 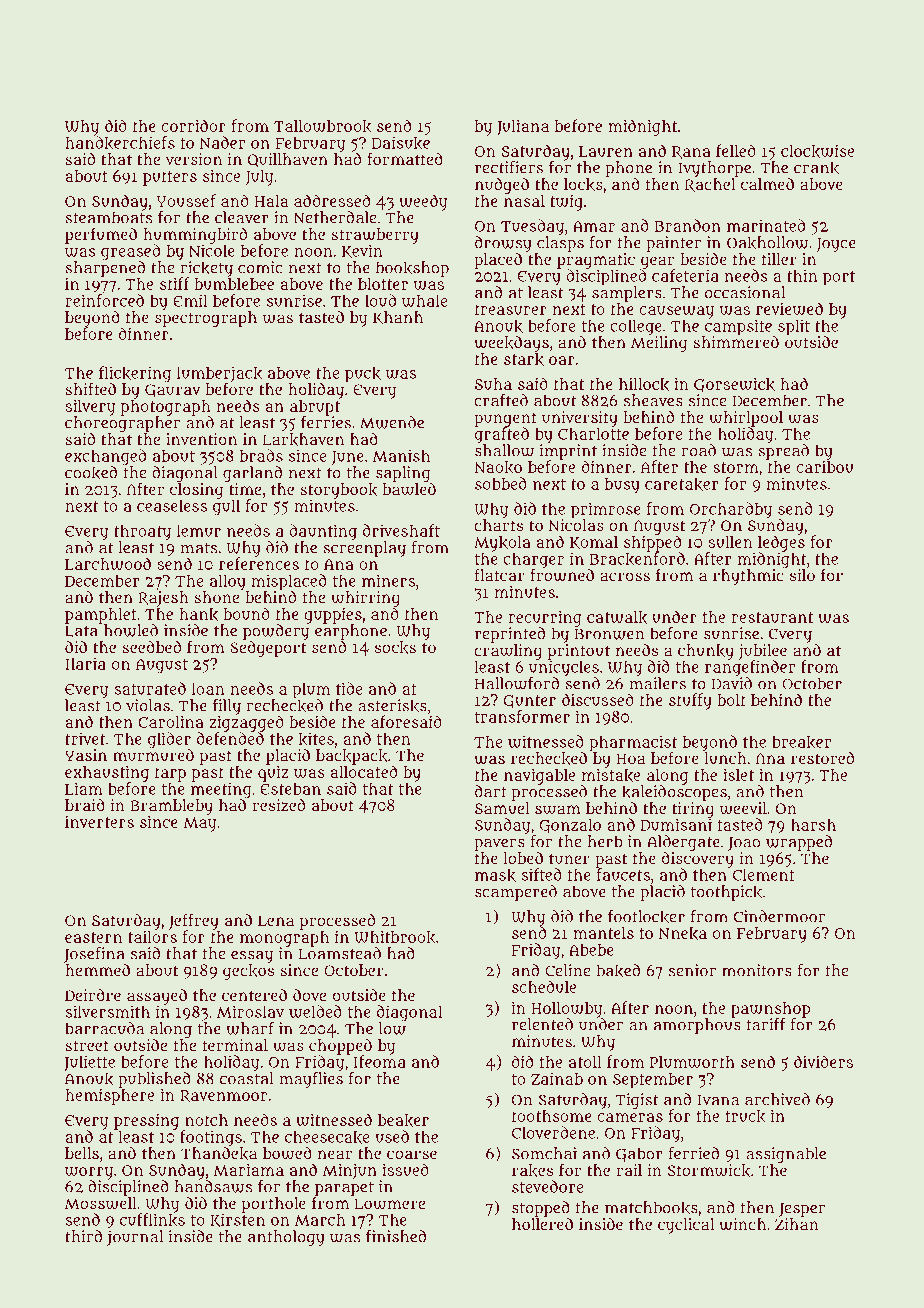 I want to click on silo, so click(x=802, y=575).
